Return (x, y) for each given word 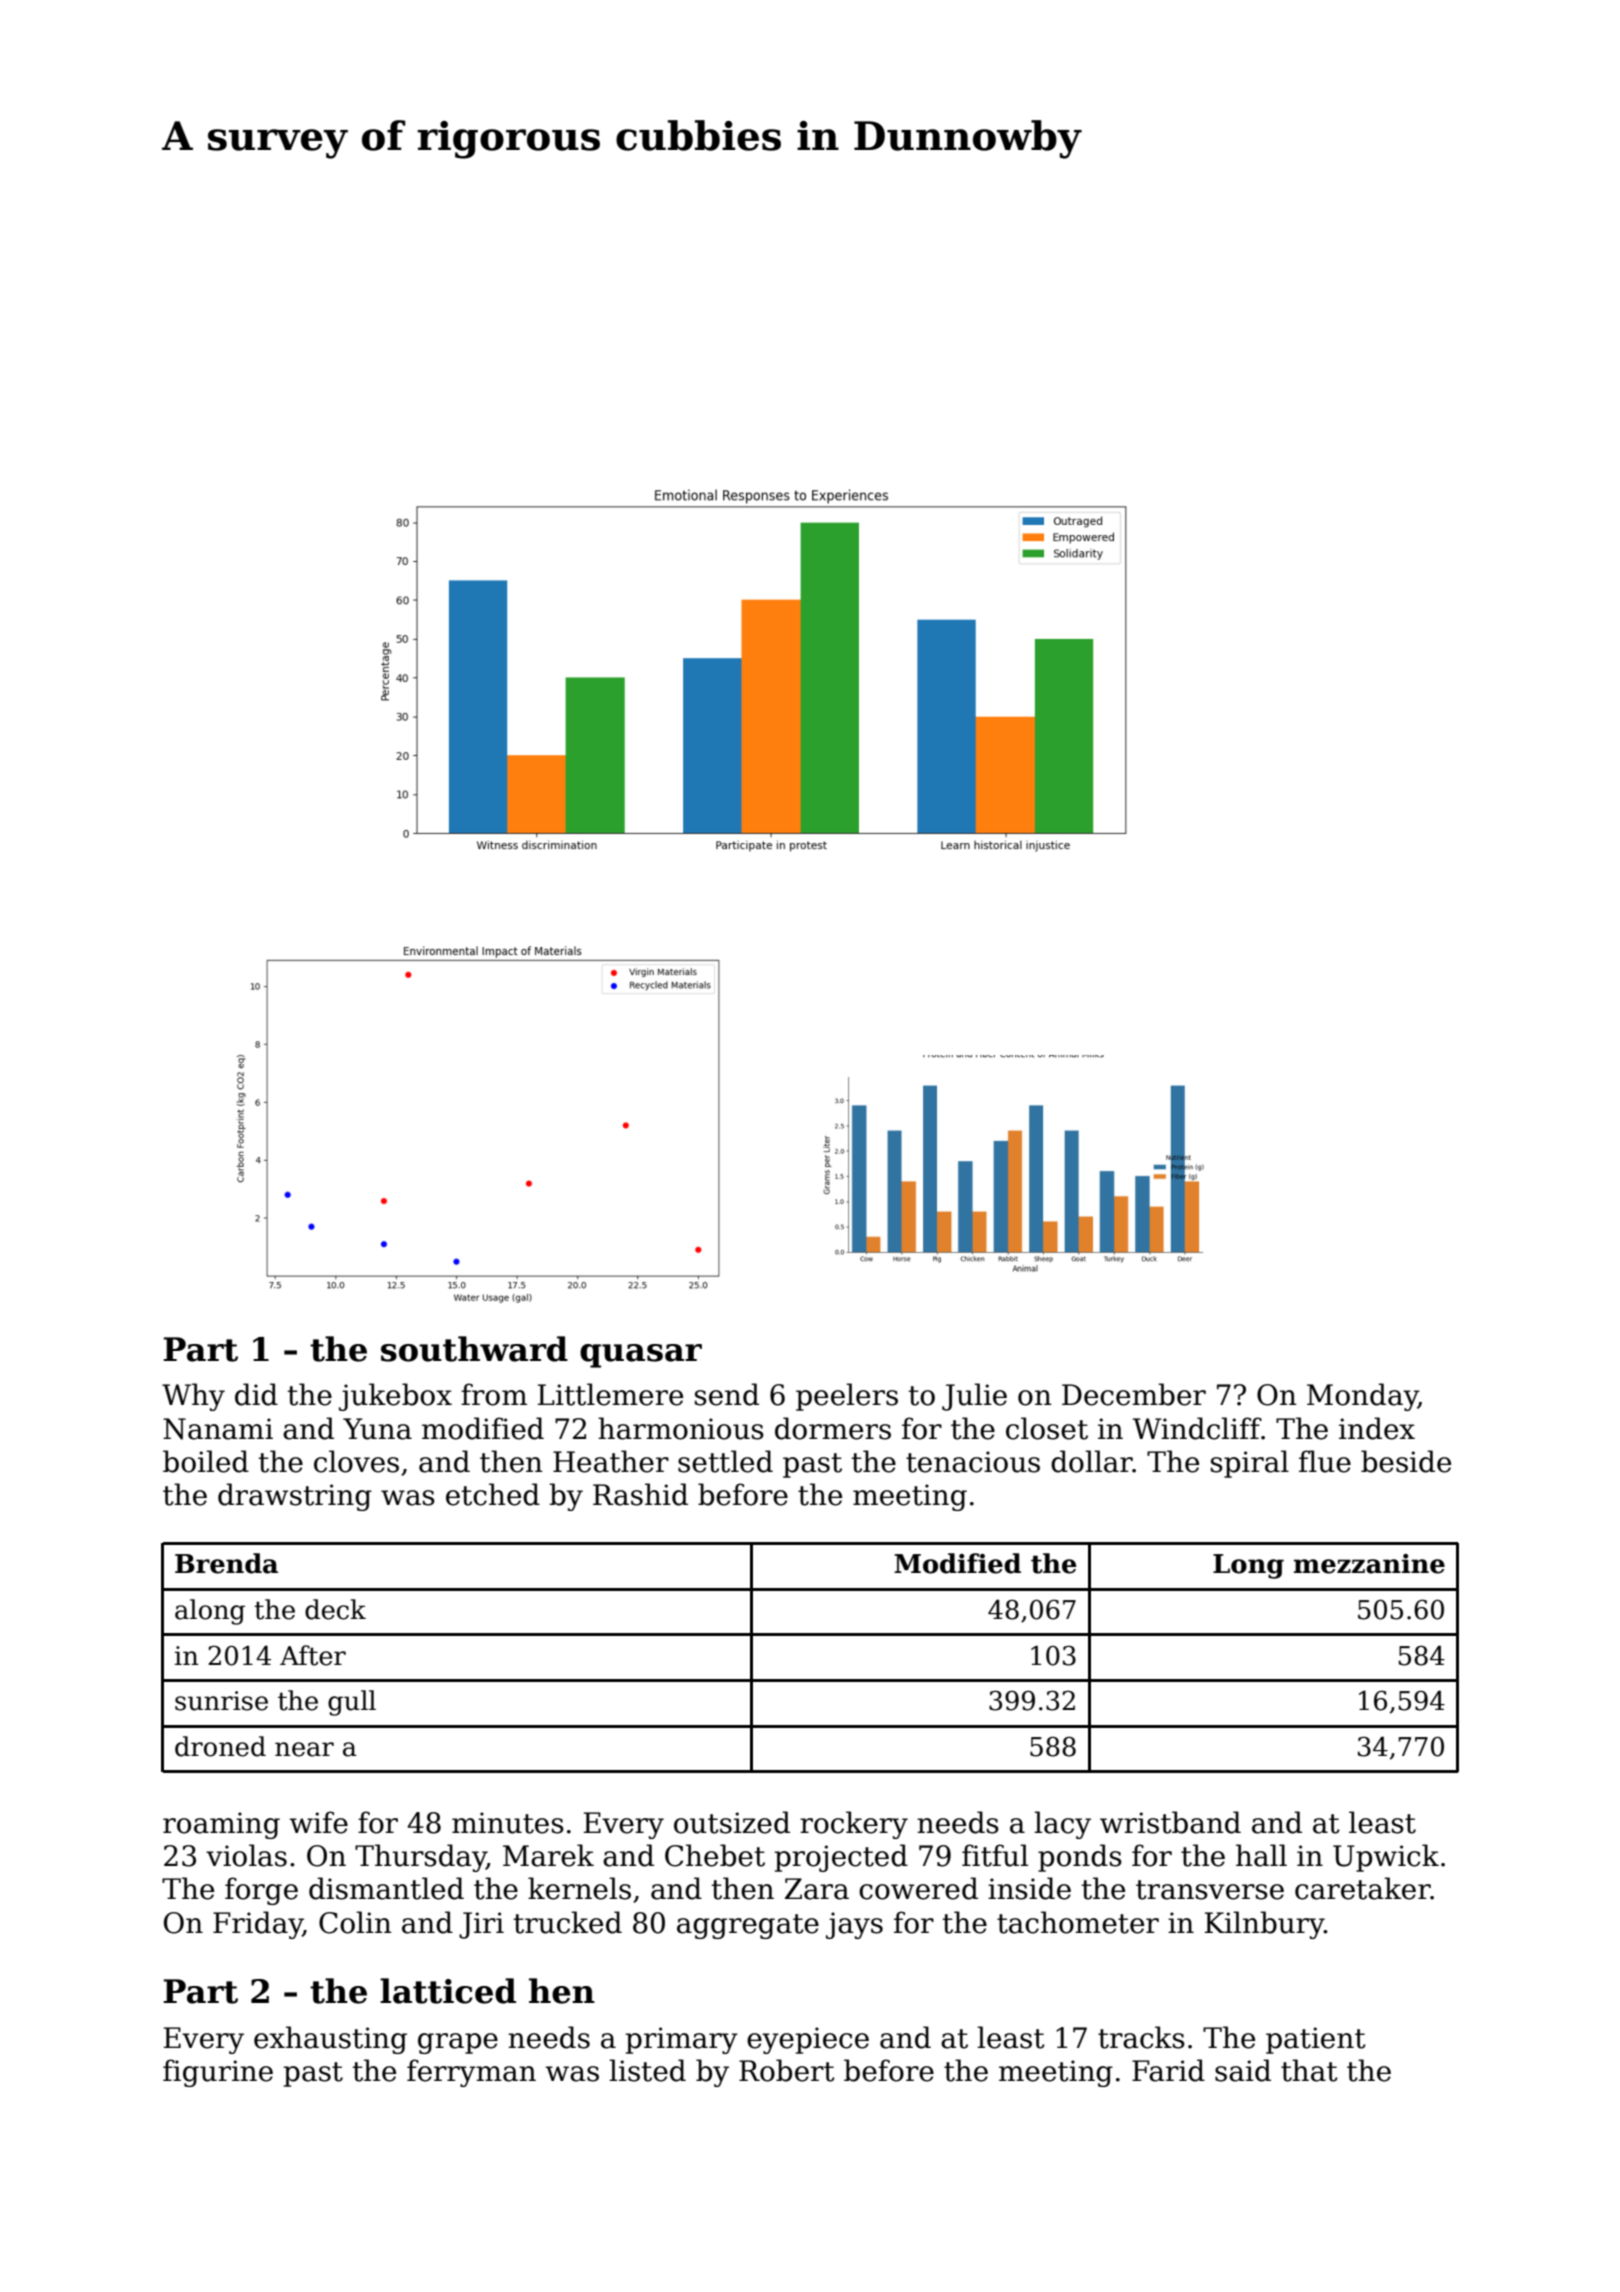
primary (681, 2040)
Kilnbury (1264, 1925)
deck (335, 1609)
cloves (356, 1461)
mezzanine (1369, 1564)
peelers (847, 1397)
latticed (448, 1991)
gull (352, 1703)
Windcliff (1197, 1428)
